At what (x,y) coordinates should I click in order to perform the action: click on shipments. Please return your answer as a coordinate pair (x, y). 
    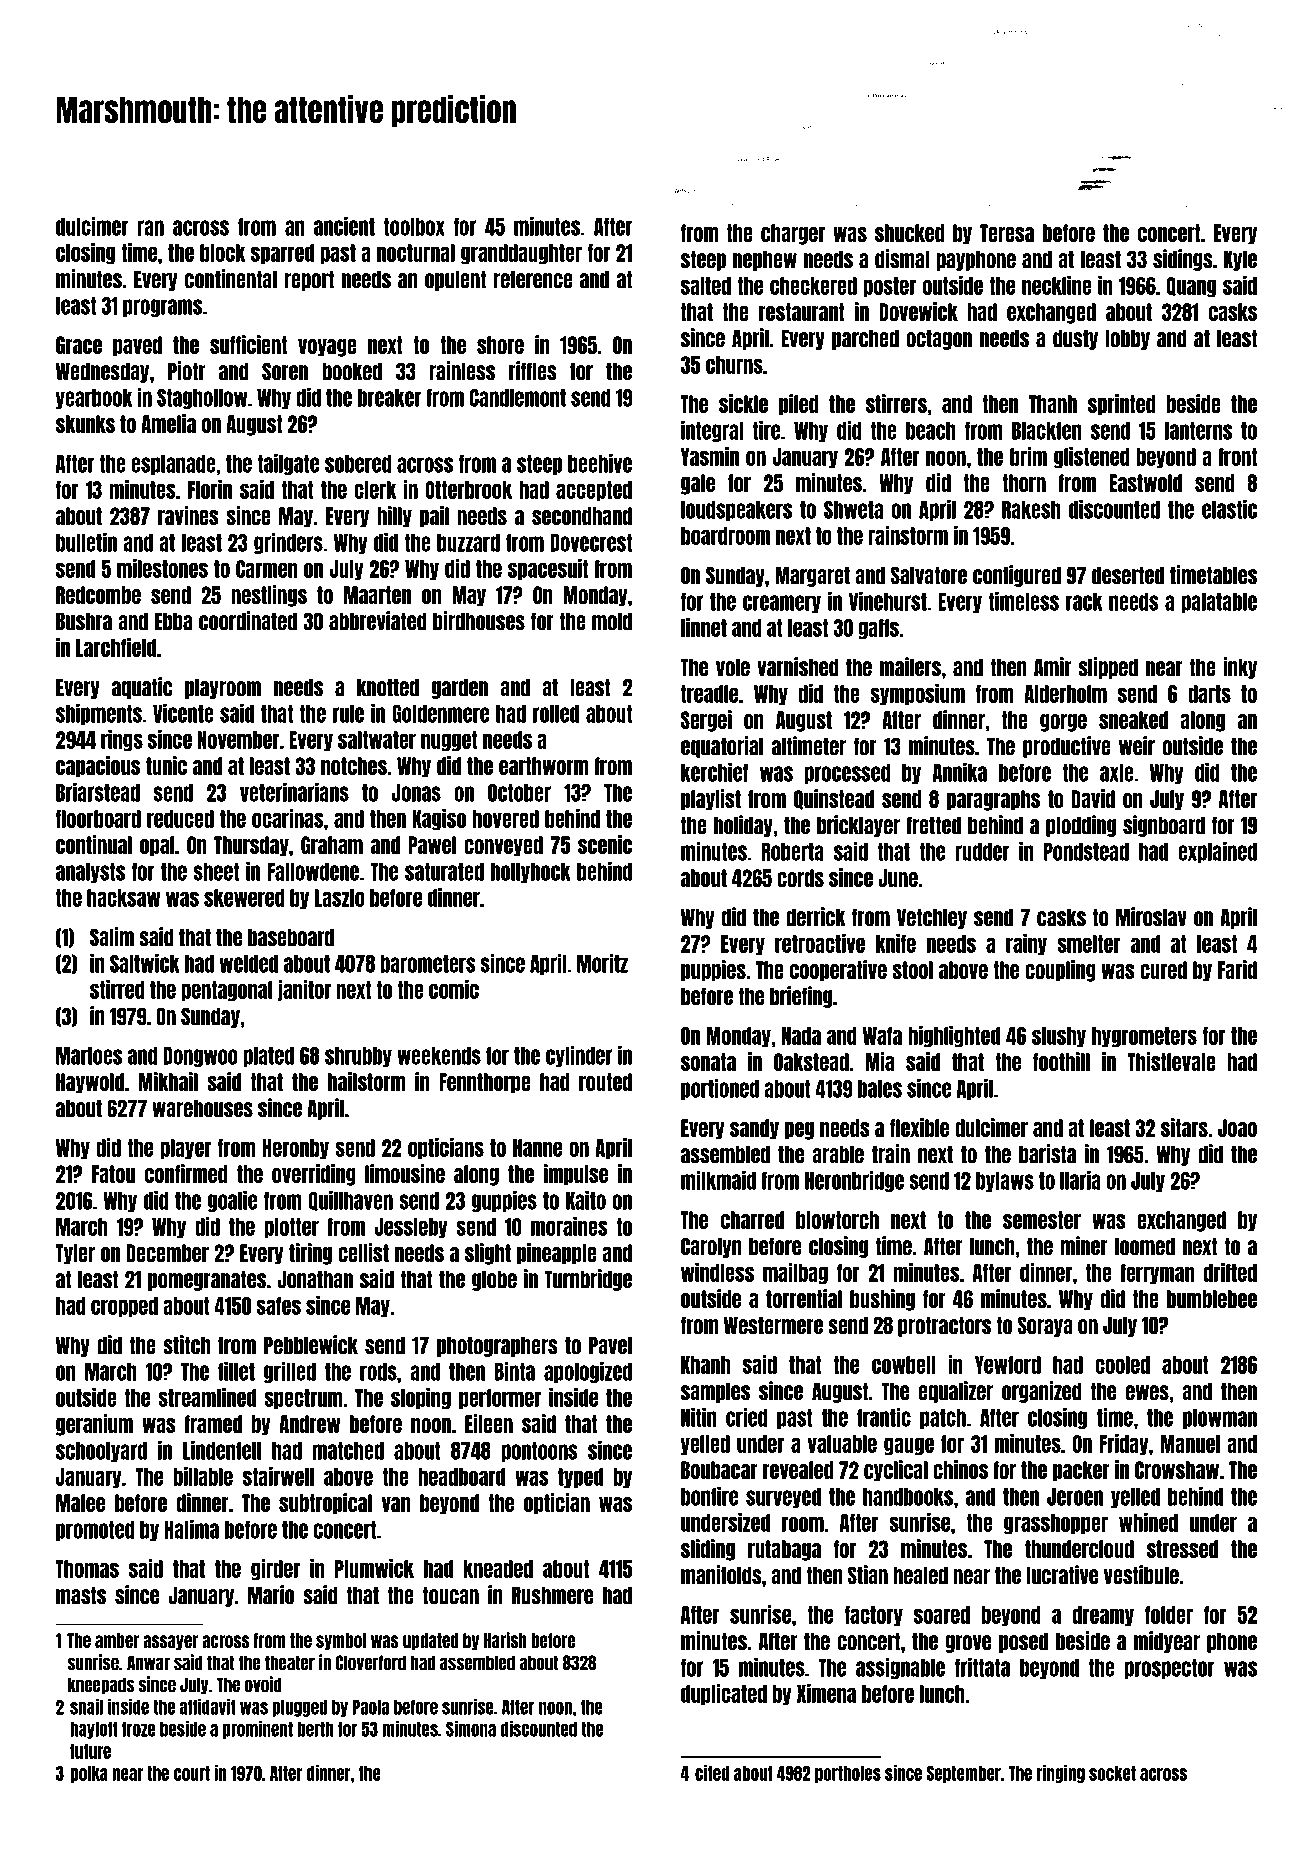
    Looking at the image, I should click on (99, 714).
